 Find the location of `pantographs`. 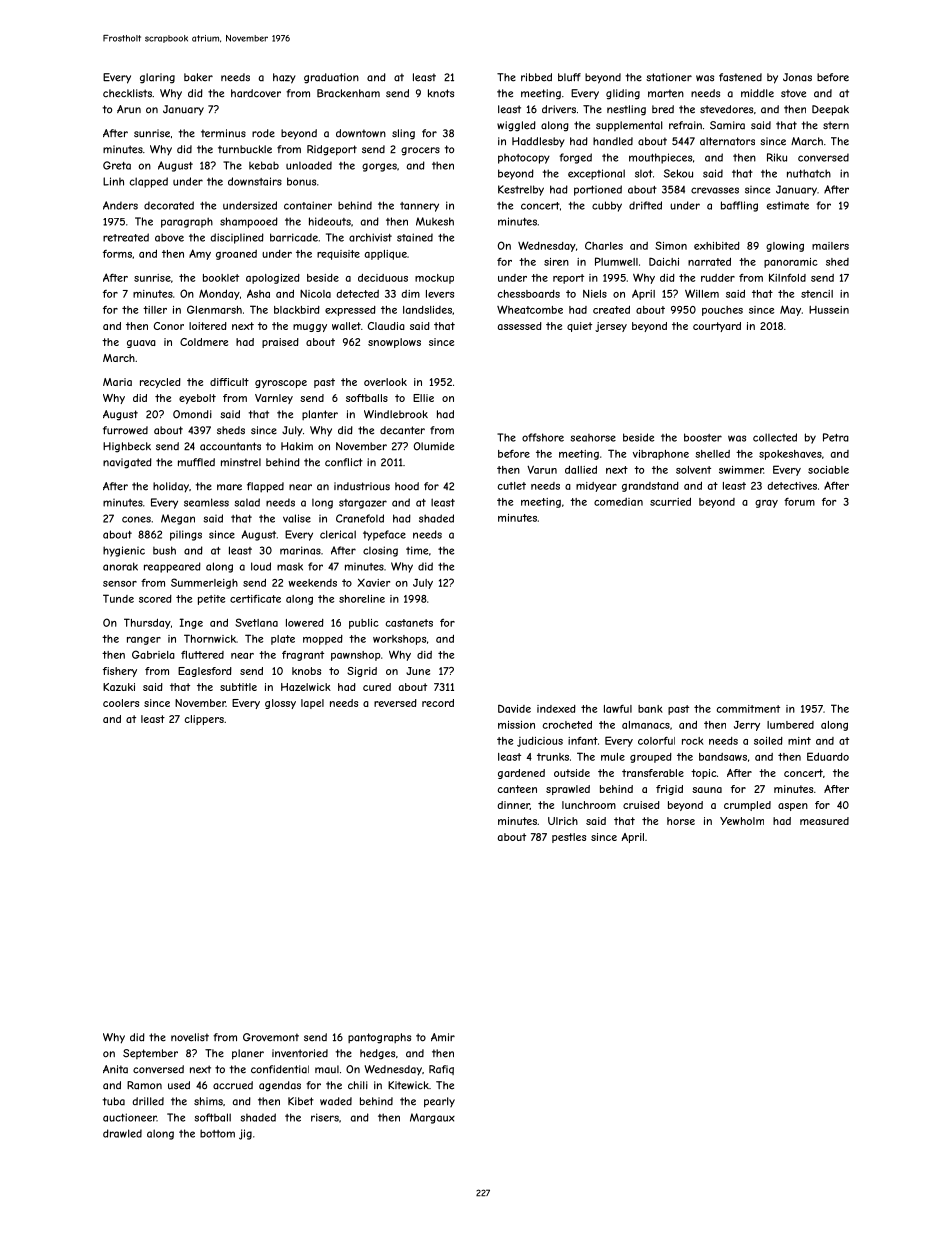

pantographs is located at coordinates (379, 1038).
